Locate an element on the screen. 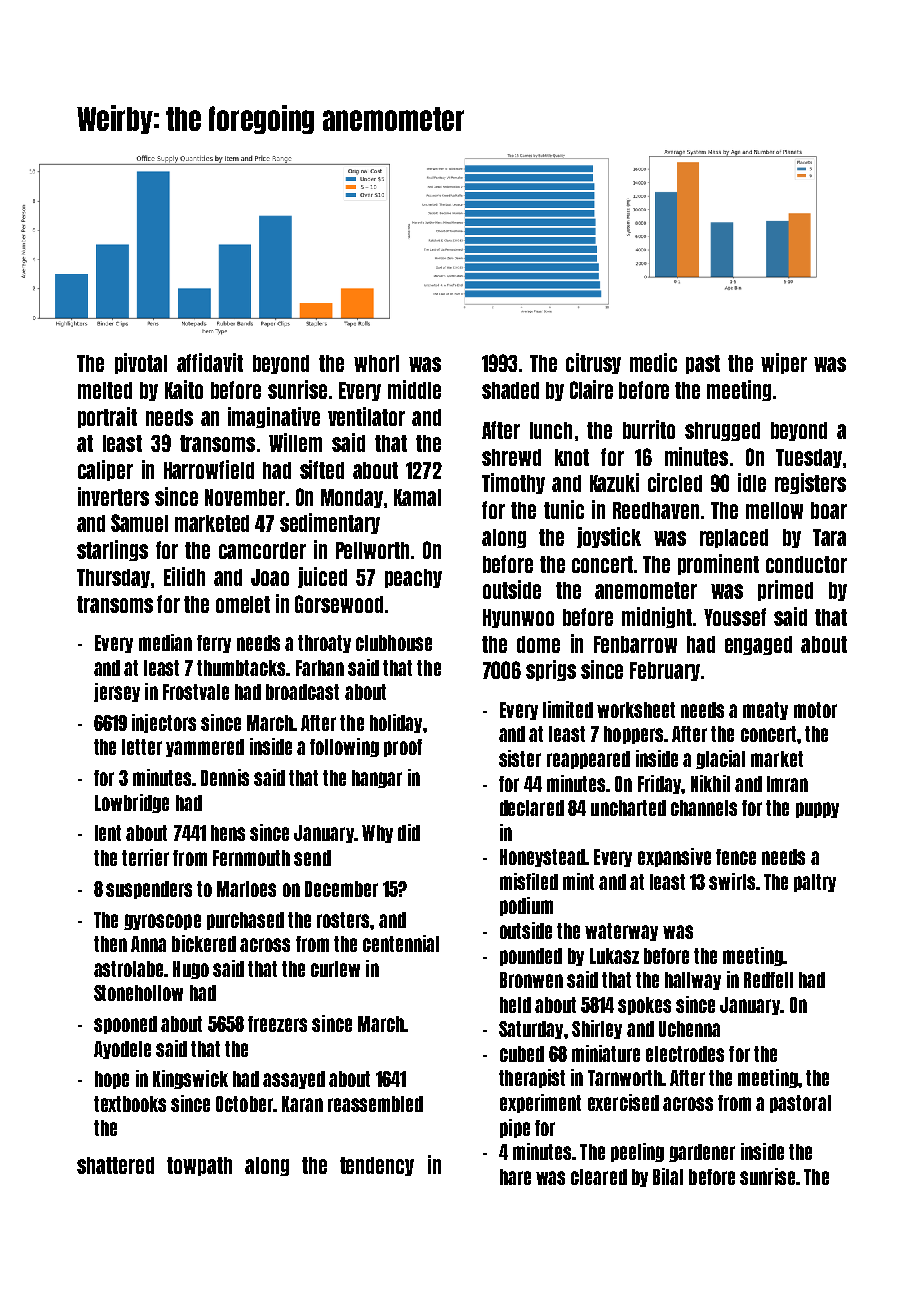  hens is located at coordinates (228, 833).
